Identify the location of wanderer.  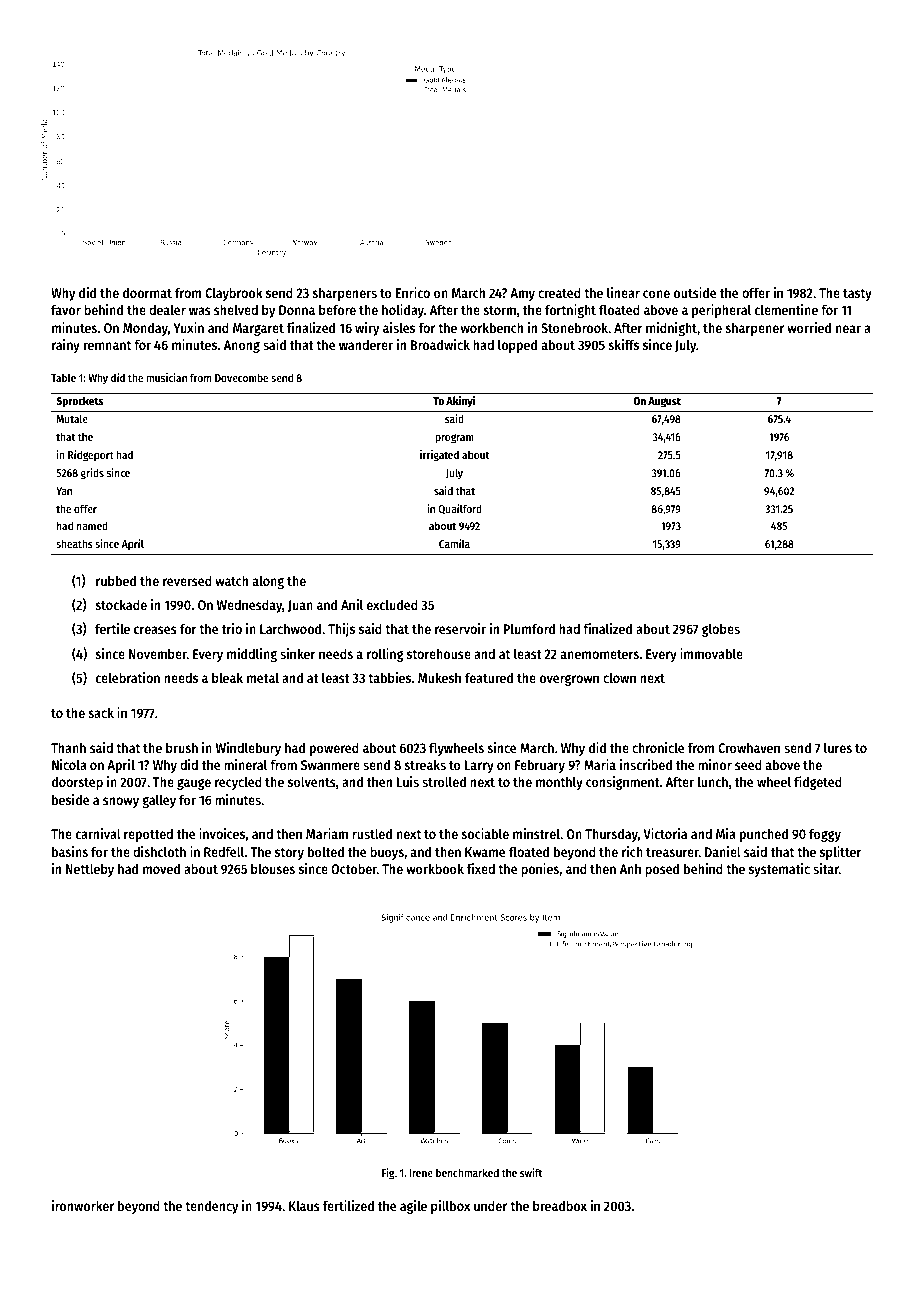
(366, 344).
